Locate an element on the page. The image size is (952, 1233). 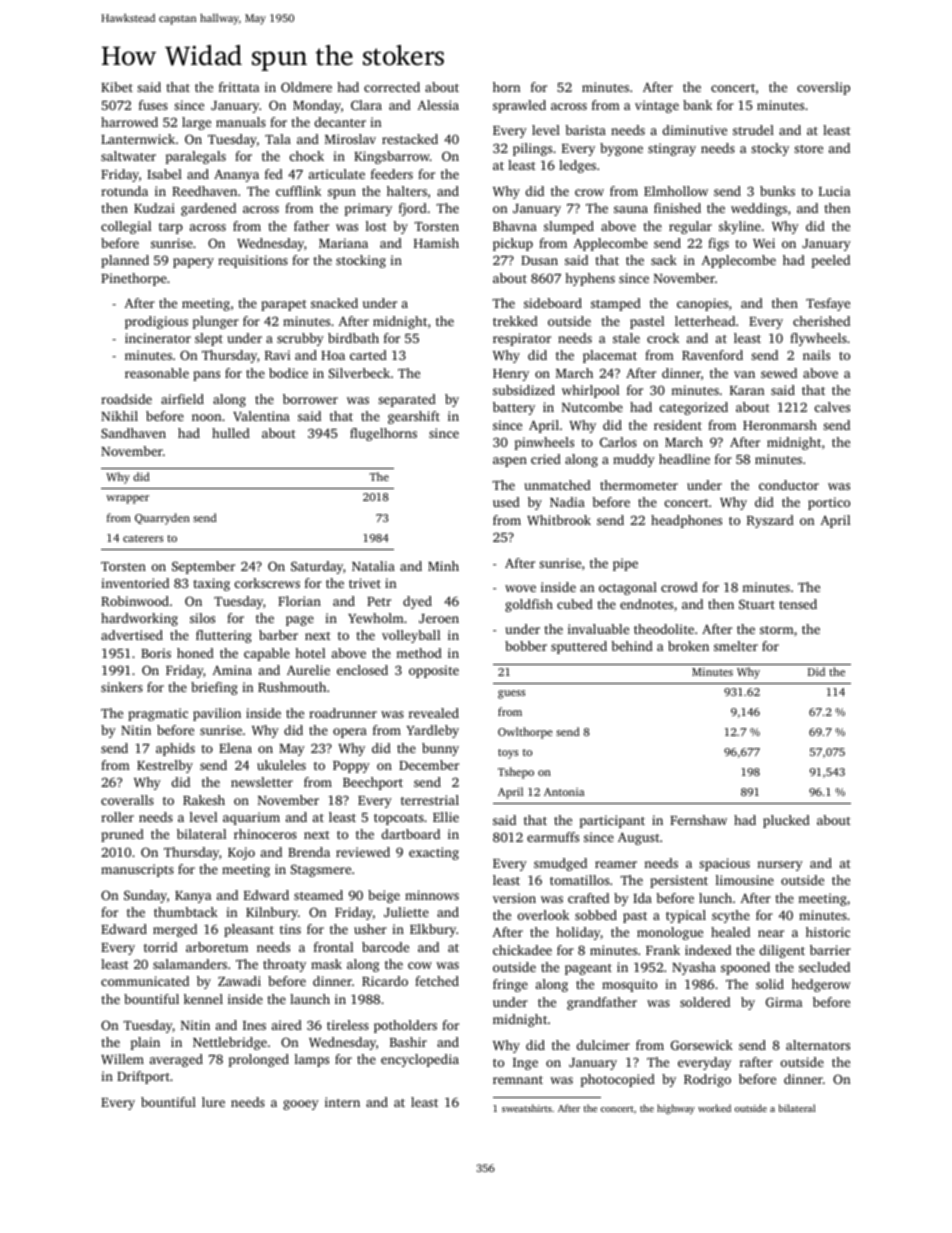
Antonia is located at coordinates (564, 792).
